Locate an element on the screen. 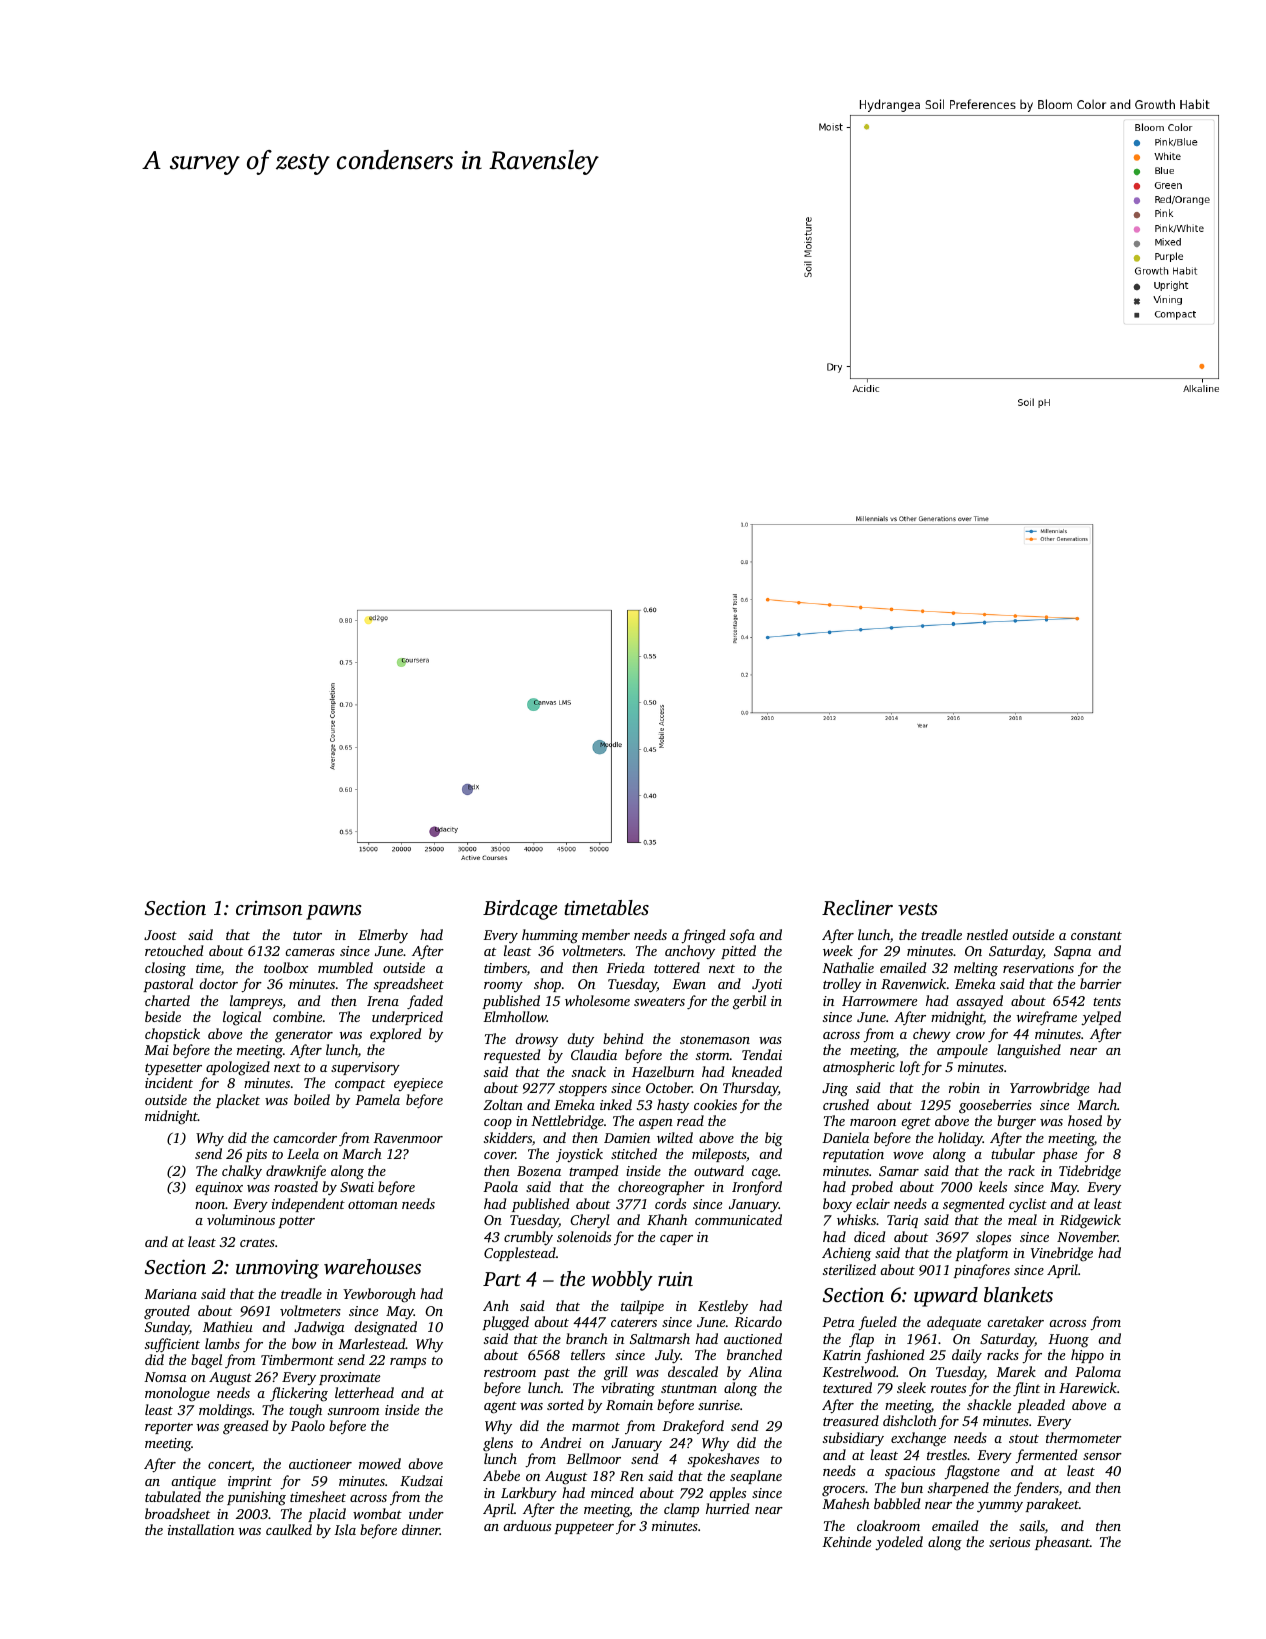 Image resolution: width=1266 pixels, height=1639 pixels. member is located at coordinates (606, 934).
